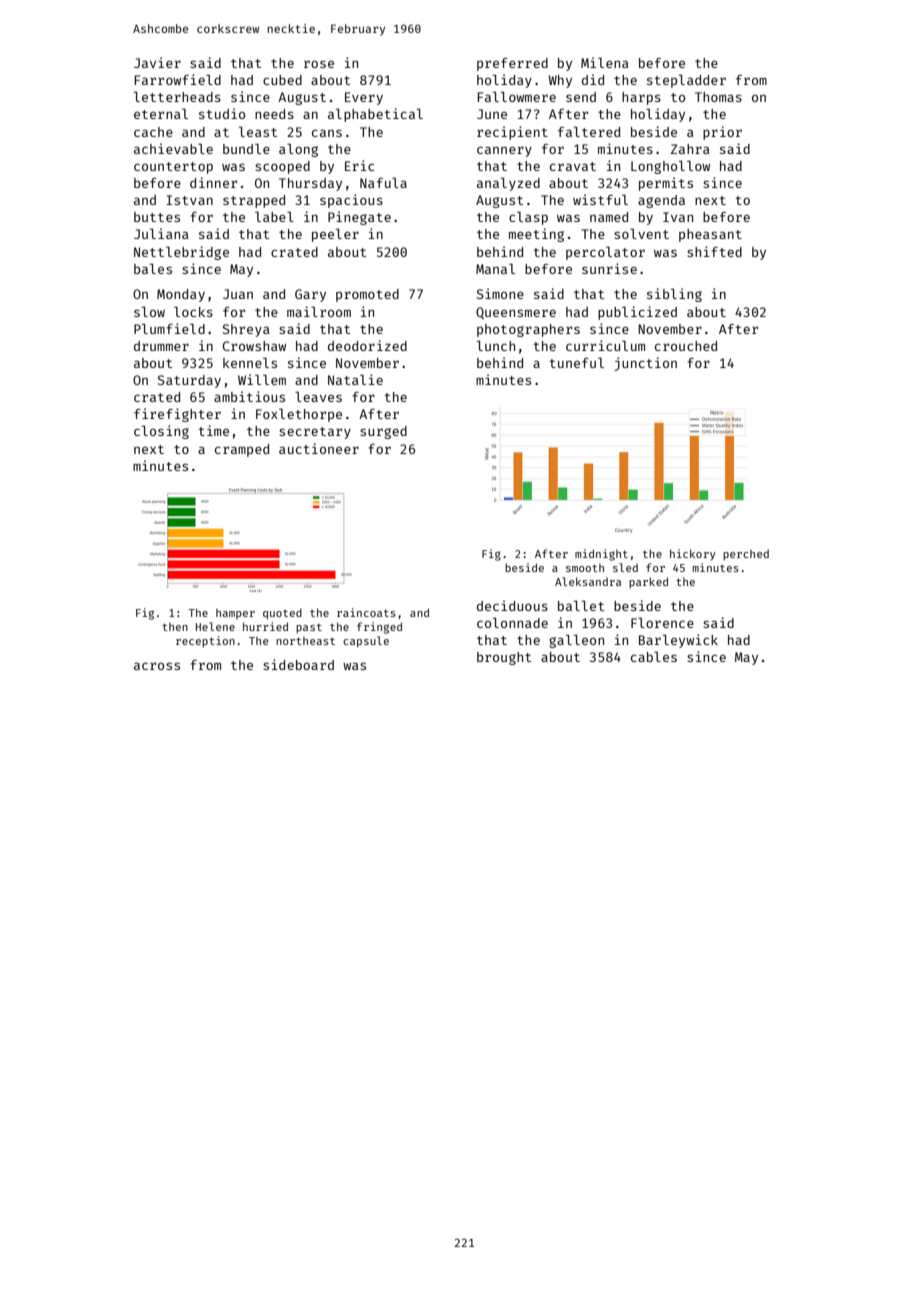 This page has height=1316, width=908. I want to click on then, so click(175, 627).
